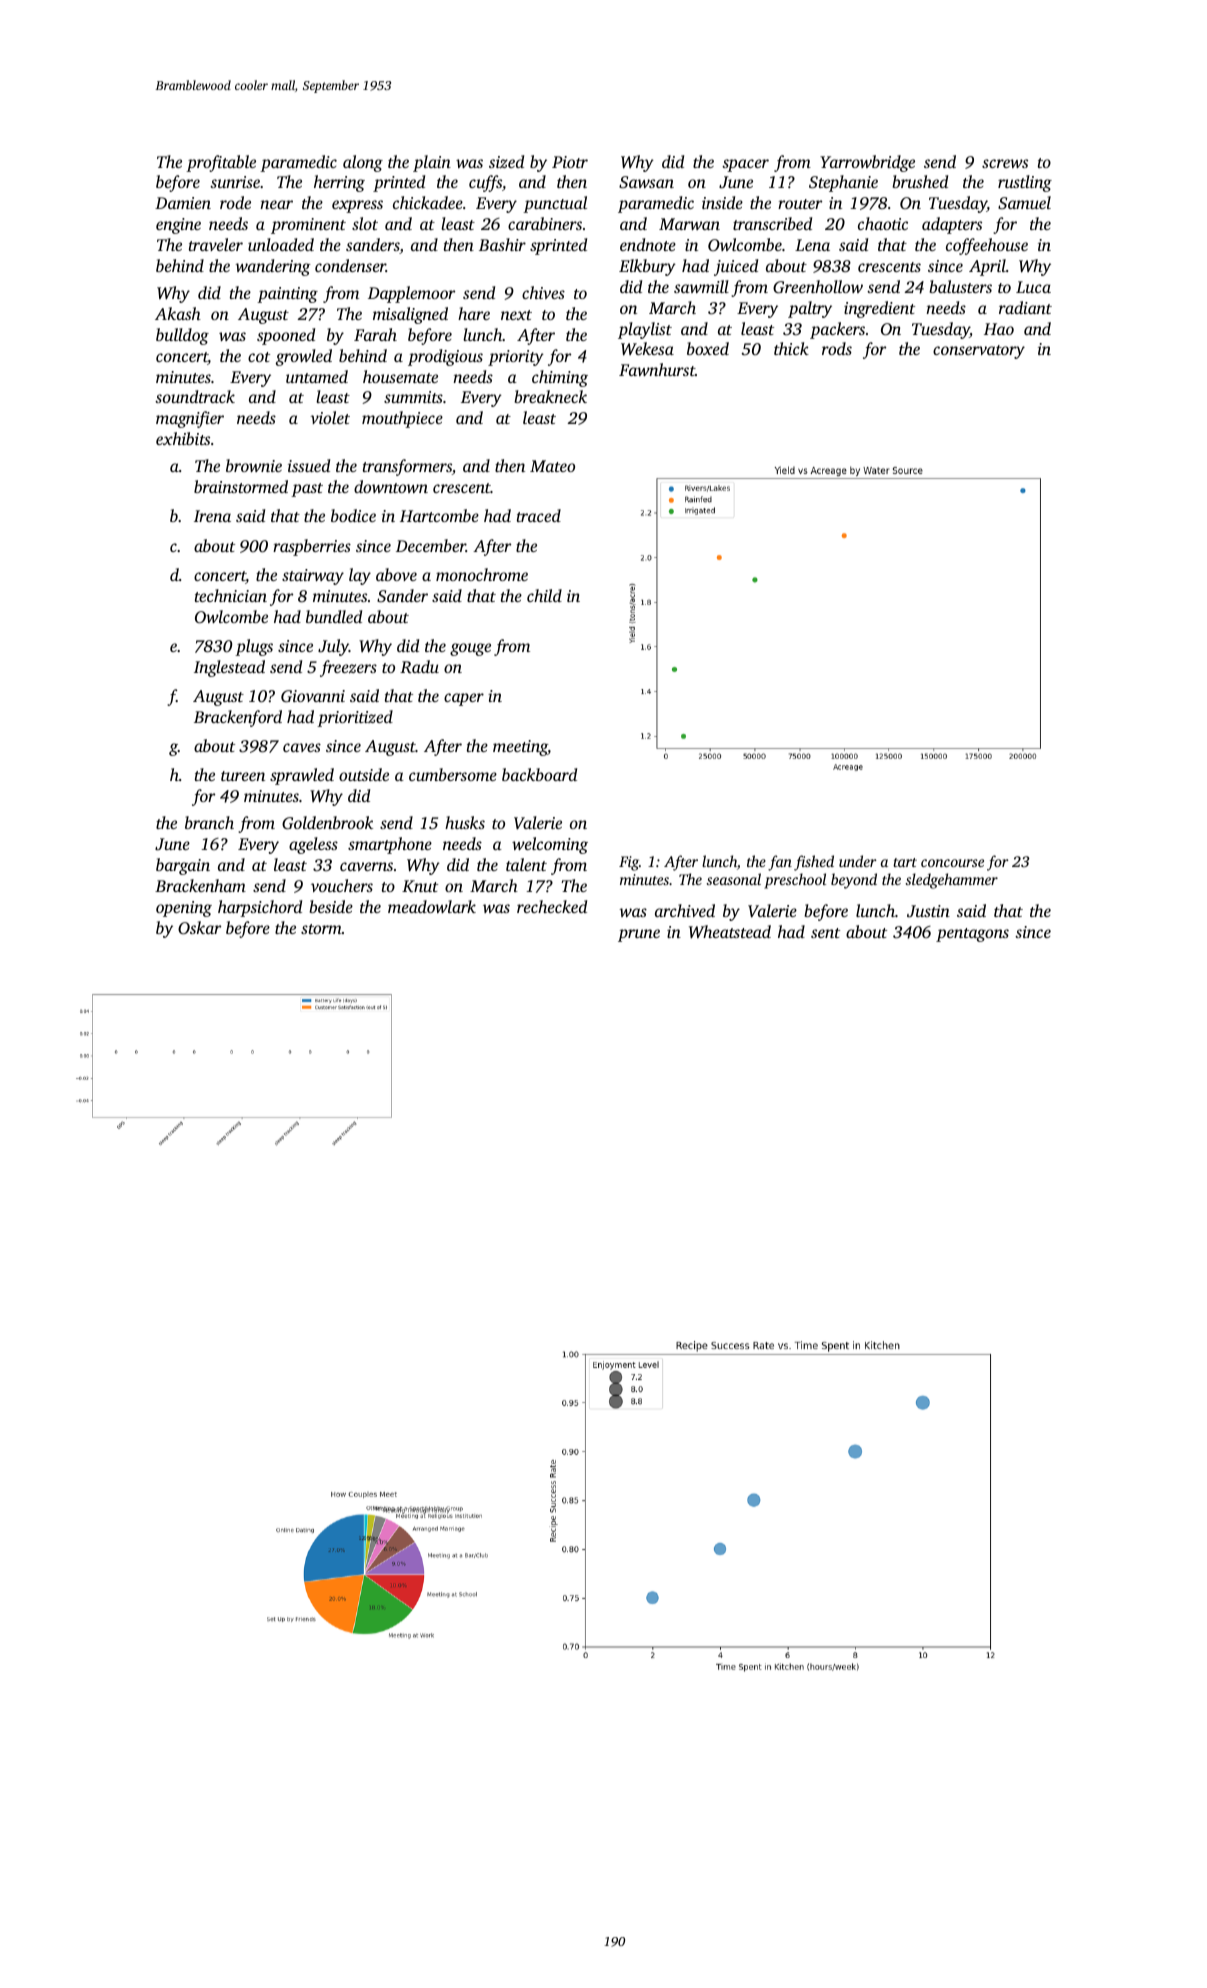  Describe the element at coordinates (1005, 163) in the document. I see `screws` at that location.
